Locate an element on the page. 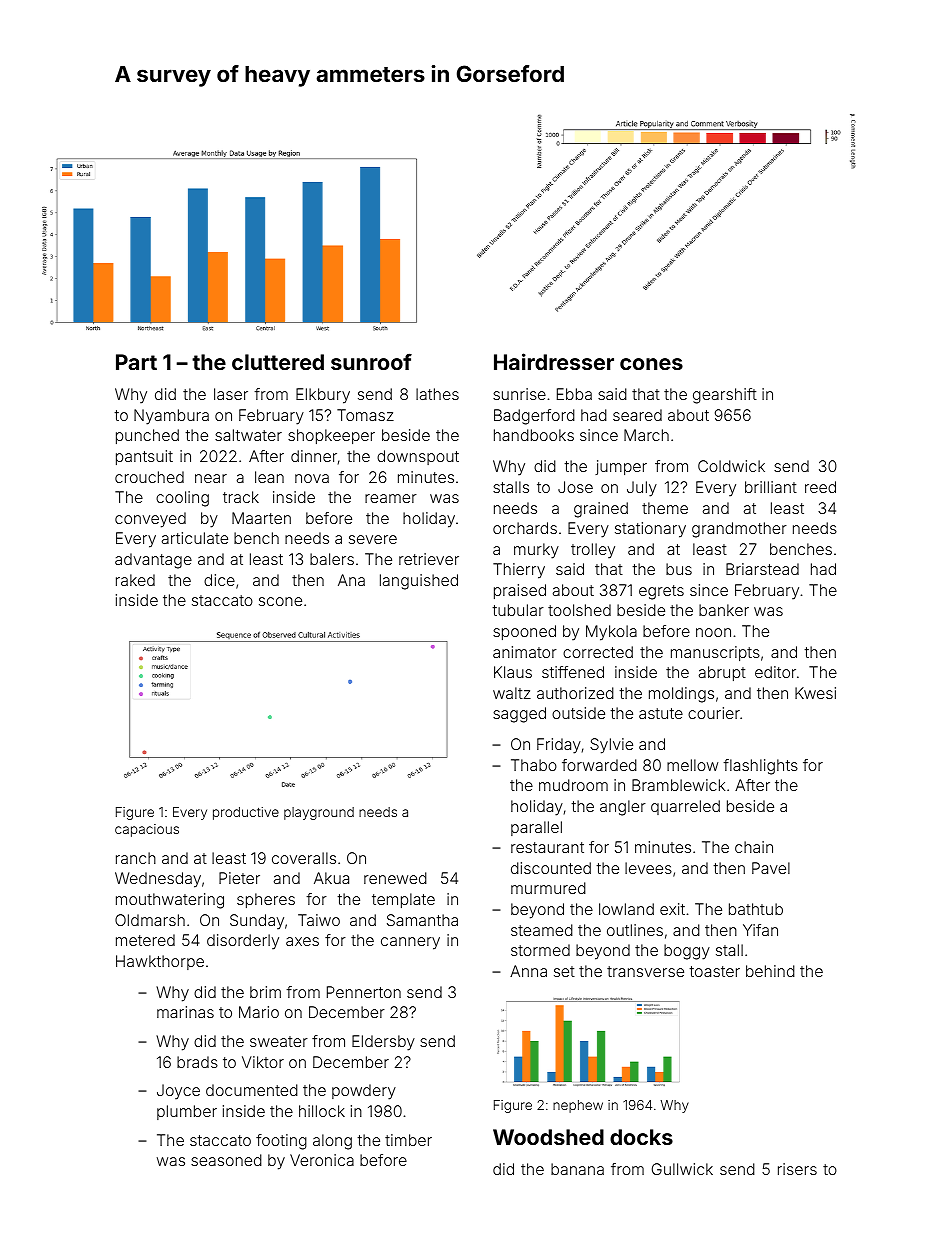 The height and width of the image is (1233, 952). Jose is located at coordinates (575, 487).
